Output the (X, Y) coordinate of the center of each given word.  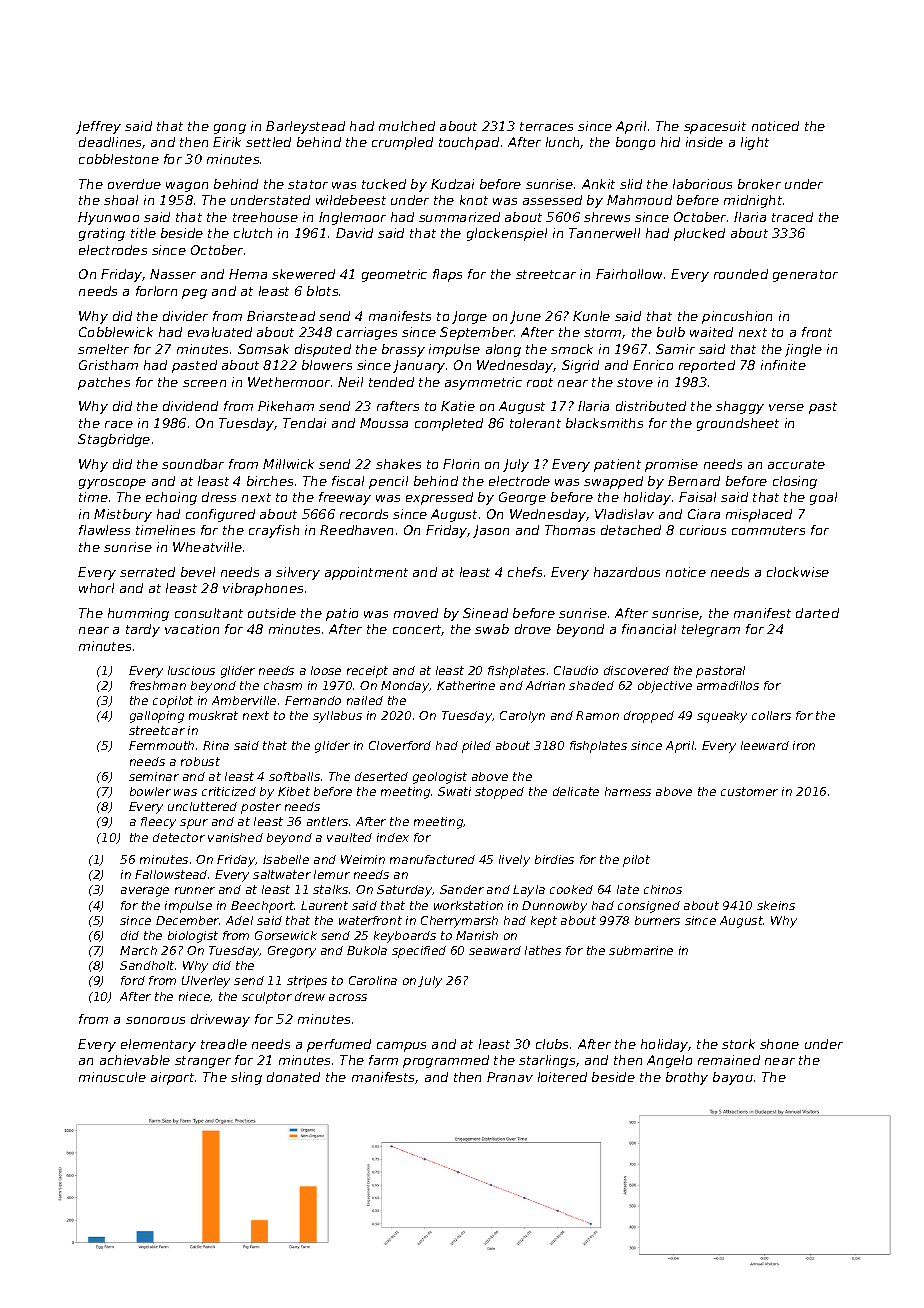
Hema (248, 274)
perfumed (339, 1045)
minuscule (112, 1077)
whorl (96, 588)
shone (779, 1044)
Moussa (384, 423)
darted (817, 613)
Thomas (570, 530)
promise (671, 465)
